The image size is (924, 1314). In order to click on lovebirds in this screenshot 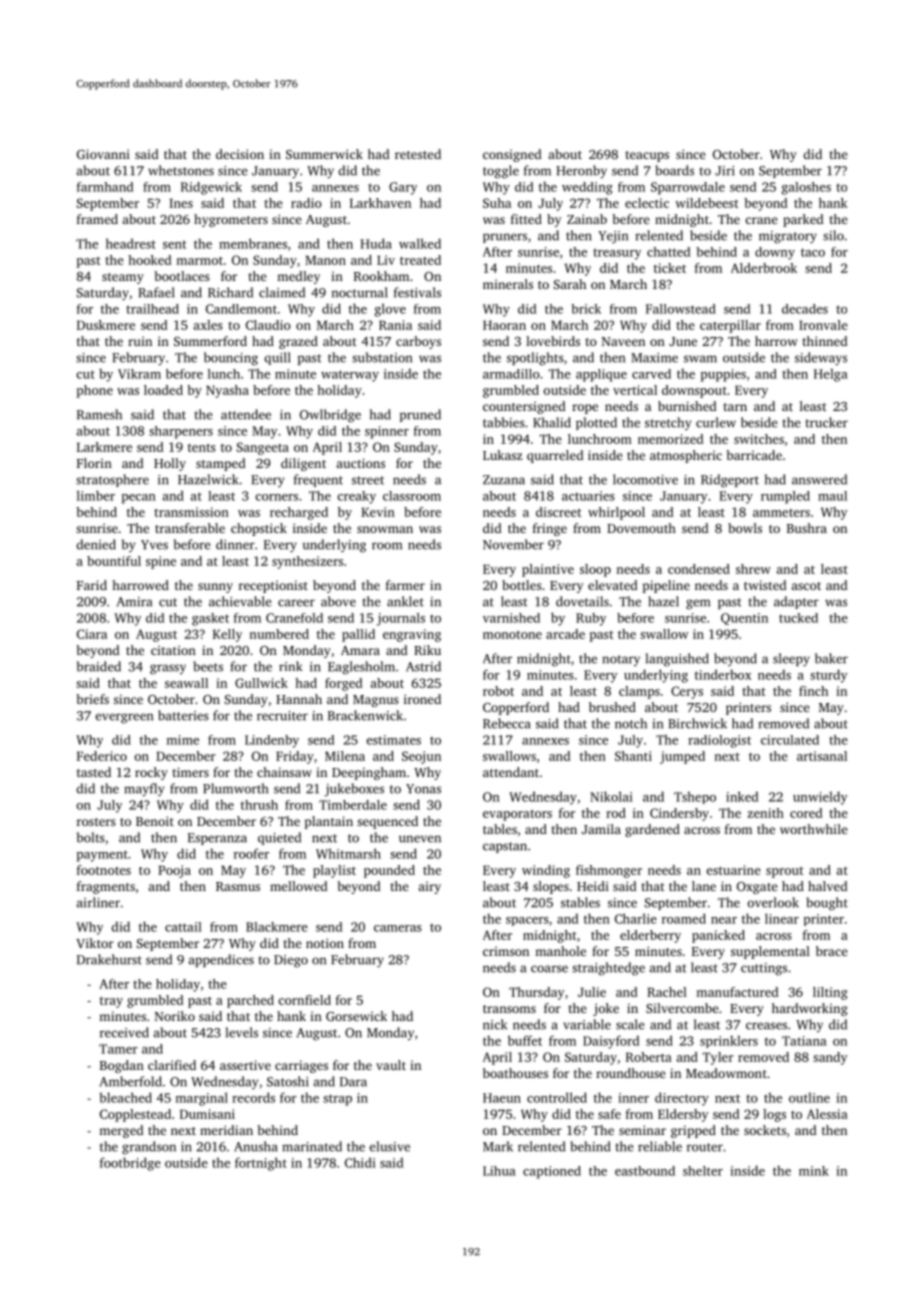, I will do `click(553, 341)`.
